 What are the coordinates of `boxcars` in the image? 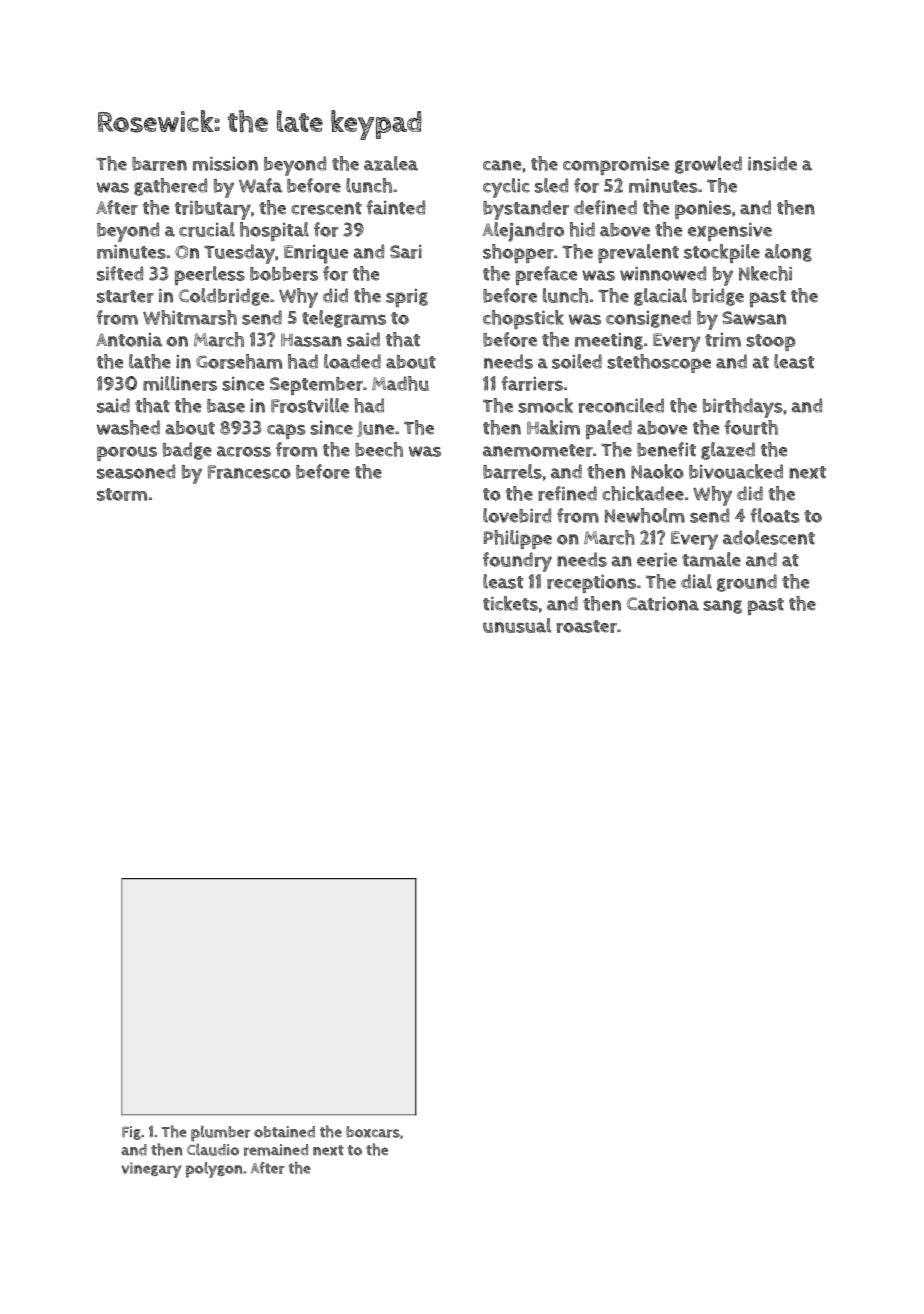 It's located at (373, 1132).
